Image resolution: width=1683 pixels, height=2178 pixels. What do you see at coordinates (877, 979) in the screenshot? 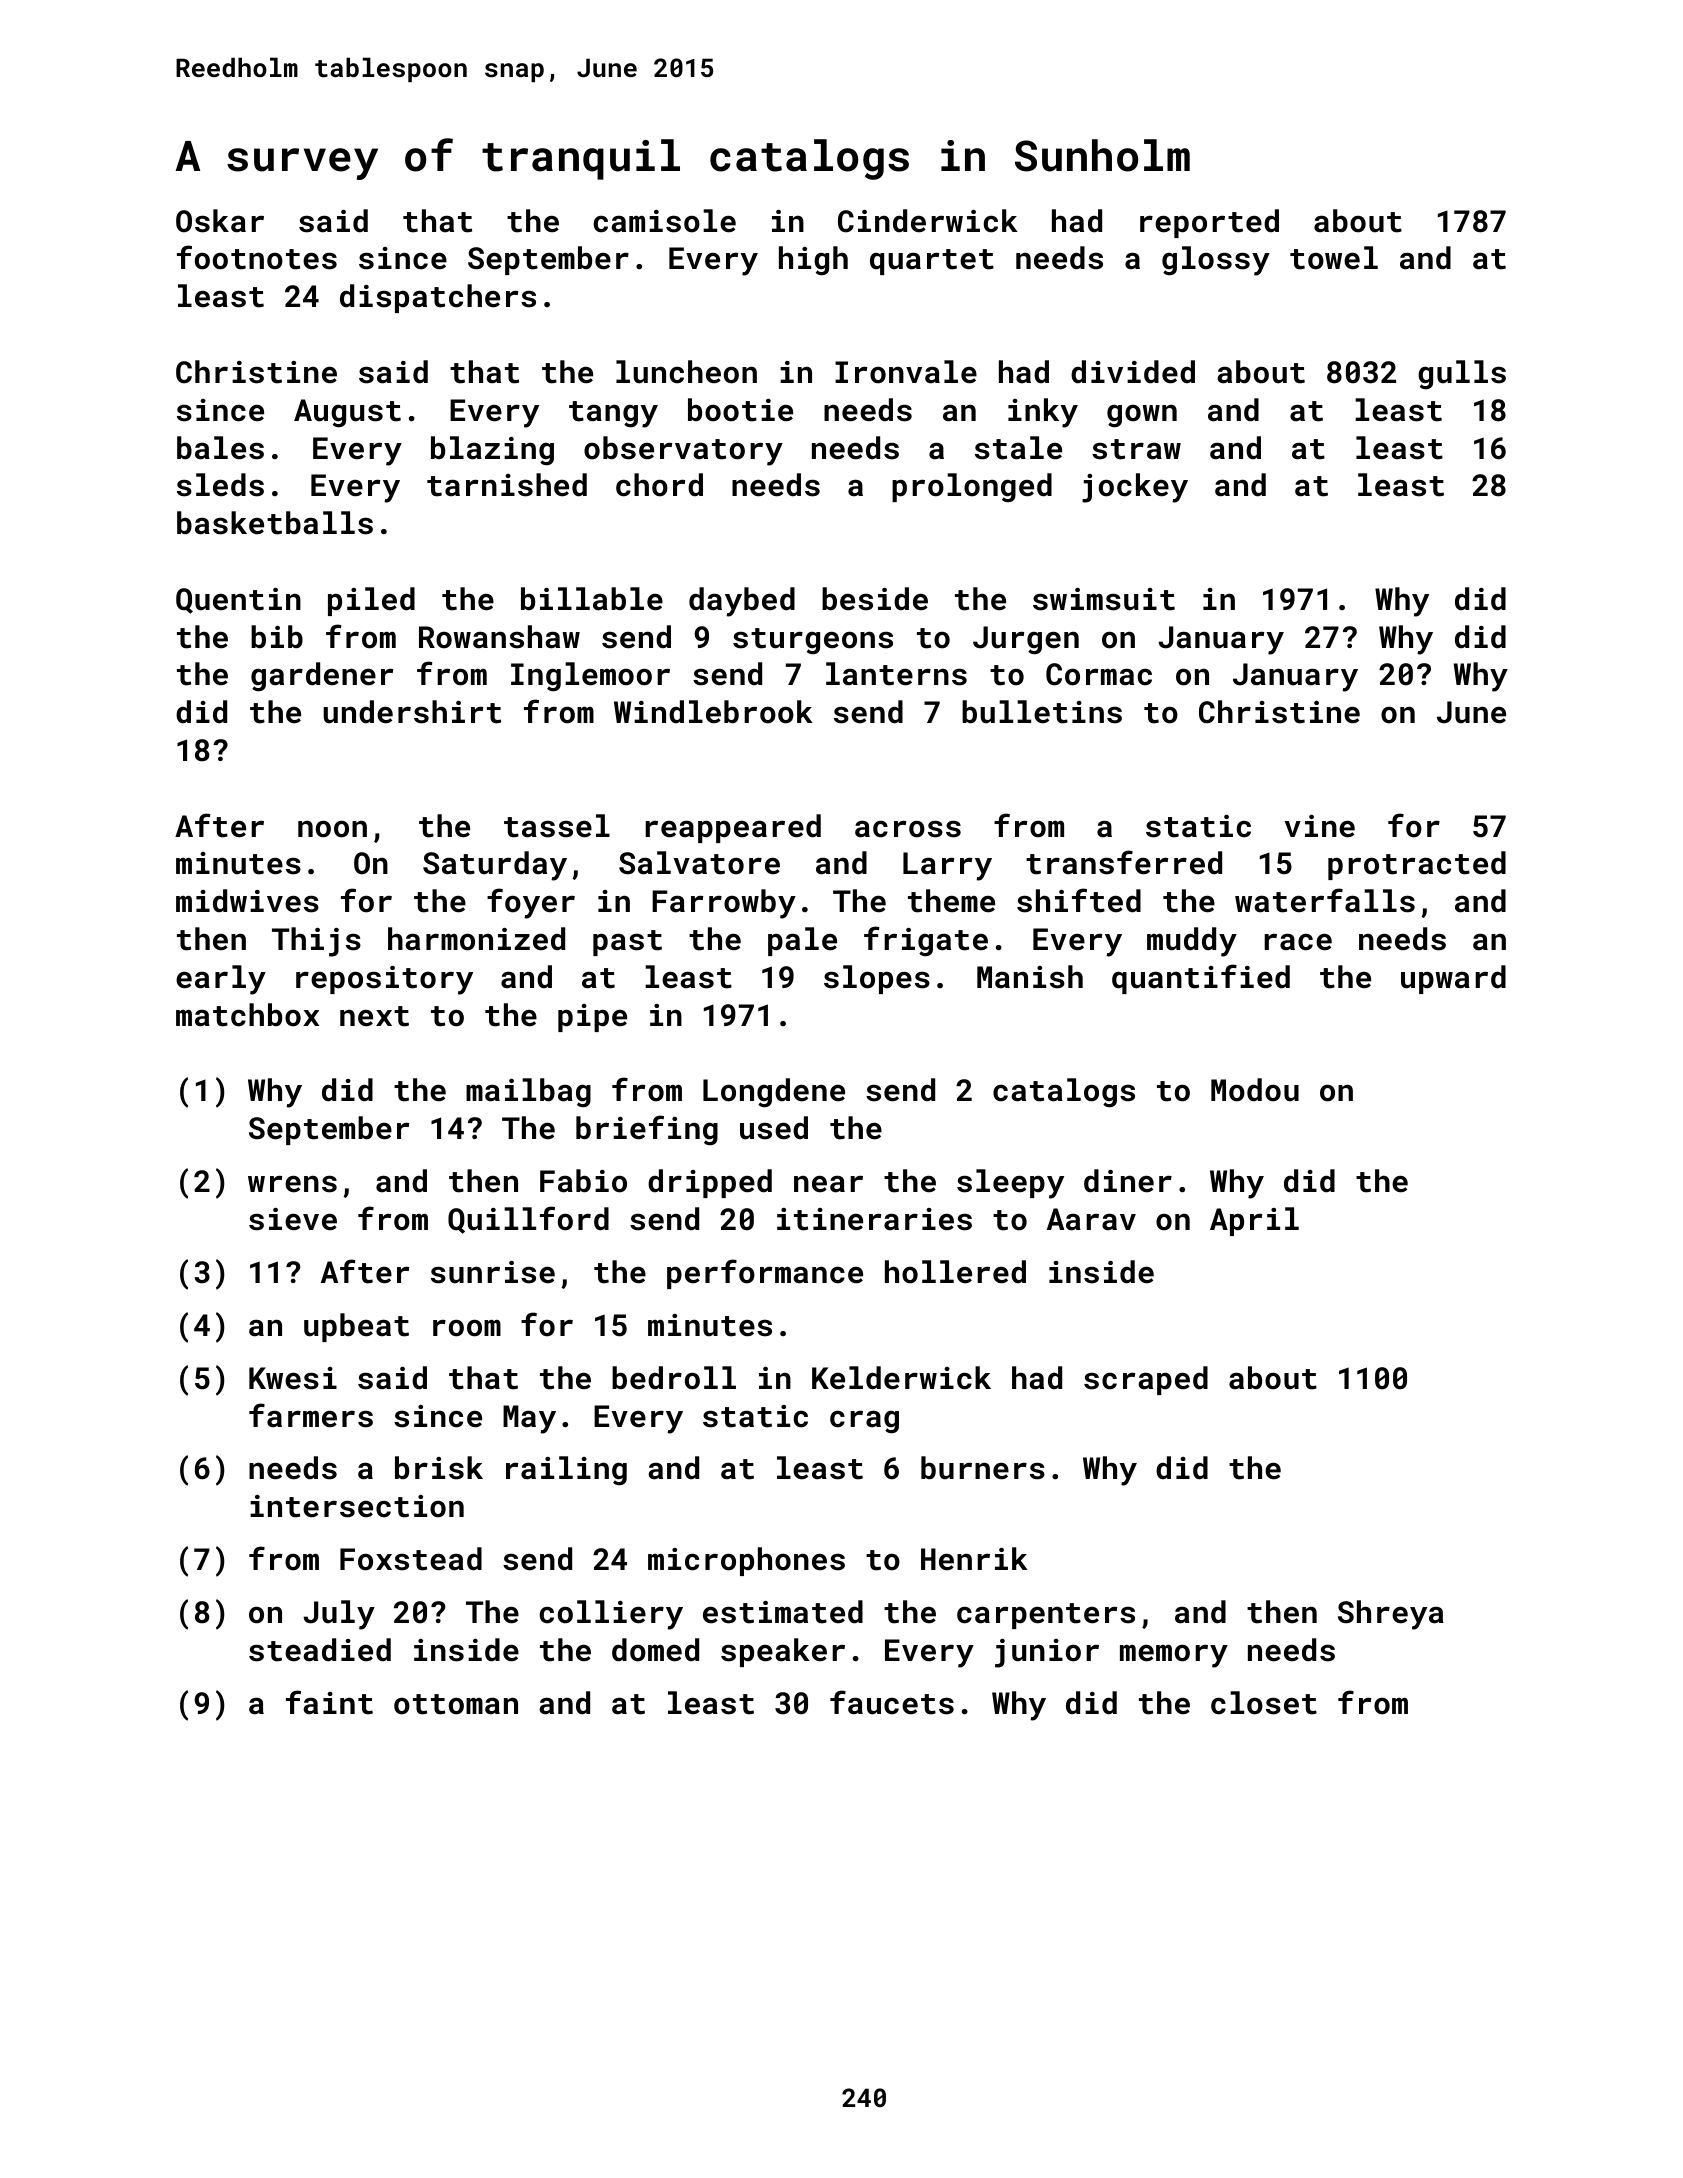
I see `slopes` at bounding box center [877, 979].
